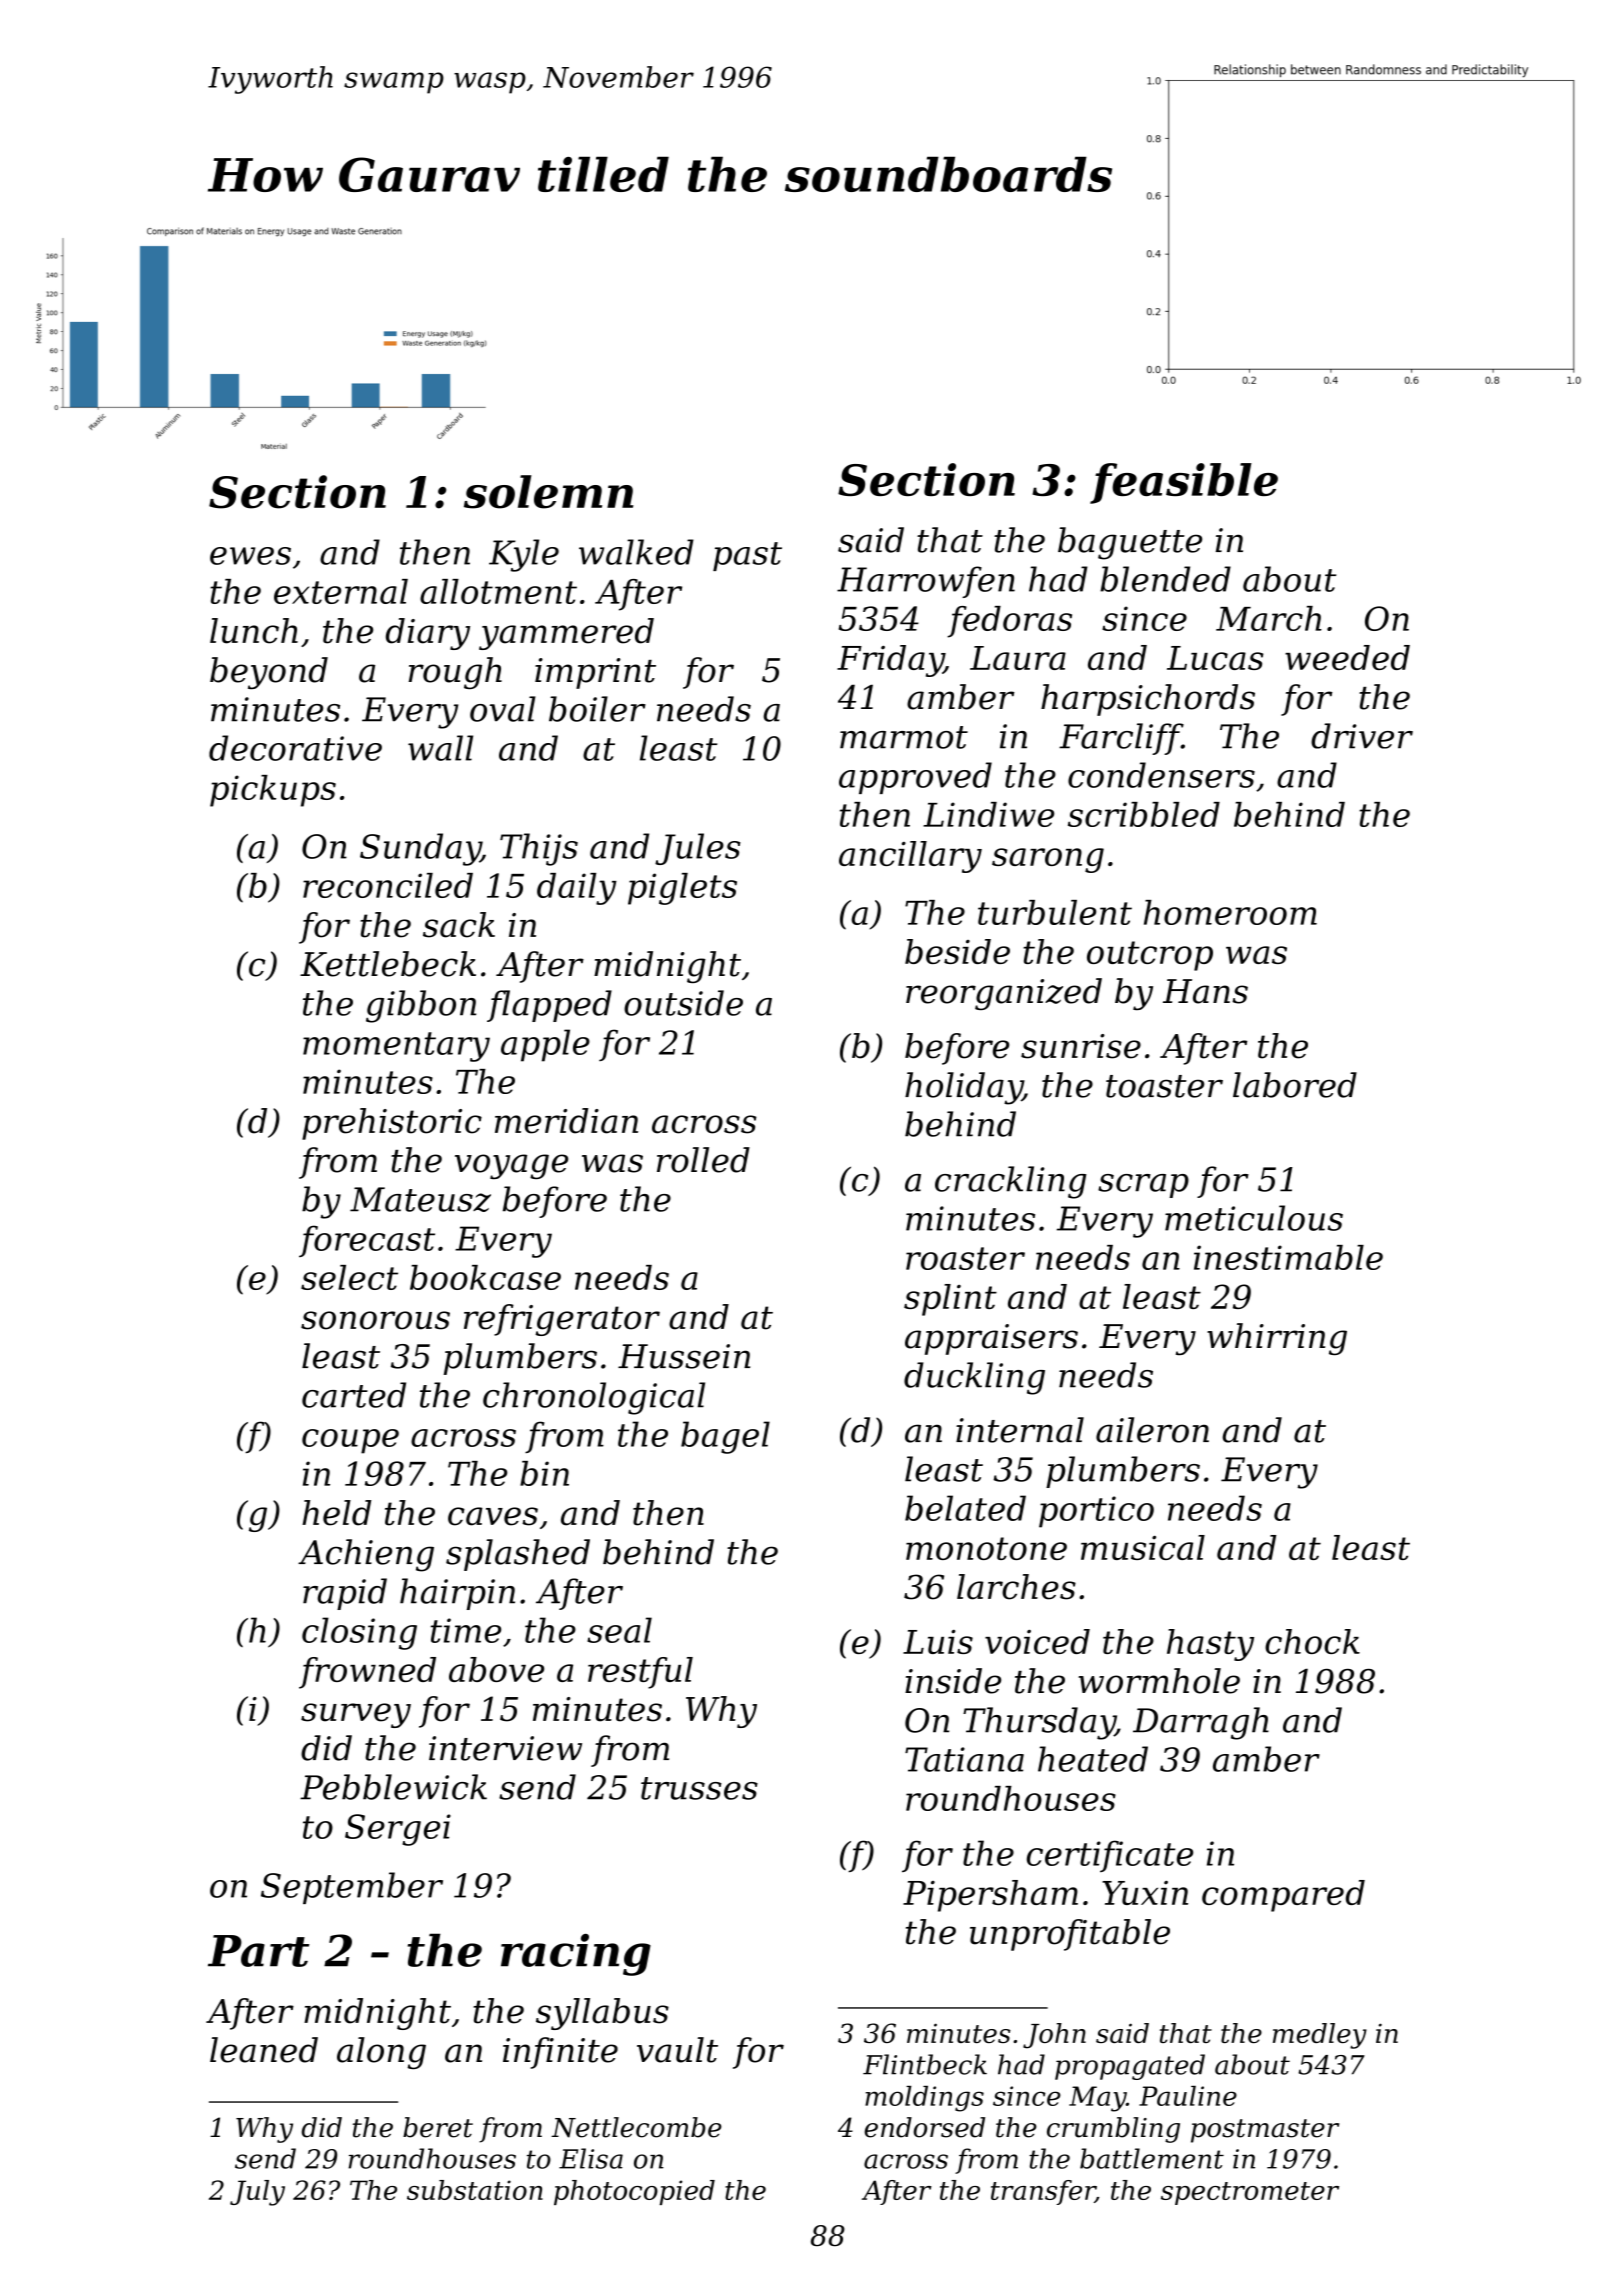  Describe the element at coordinates (295, 748) in the screenshot. I see `decorative` at that location.
